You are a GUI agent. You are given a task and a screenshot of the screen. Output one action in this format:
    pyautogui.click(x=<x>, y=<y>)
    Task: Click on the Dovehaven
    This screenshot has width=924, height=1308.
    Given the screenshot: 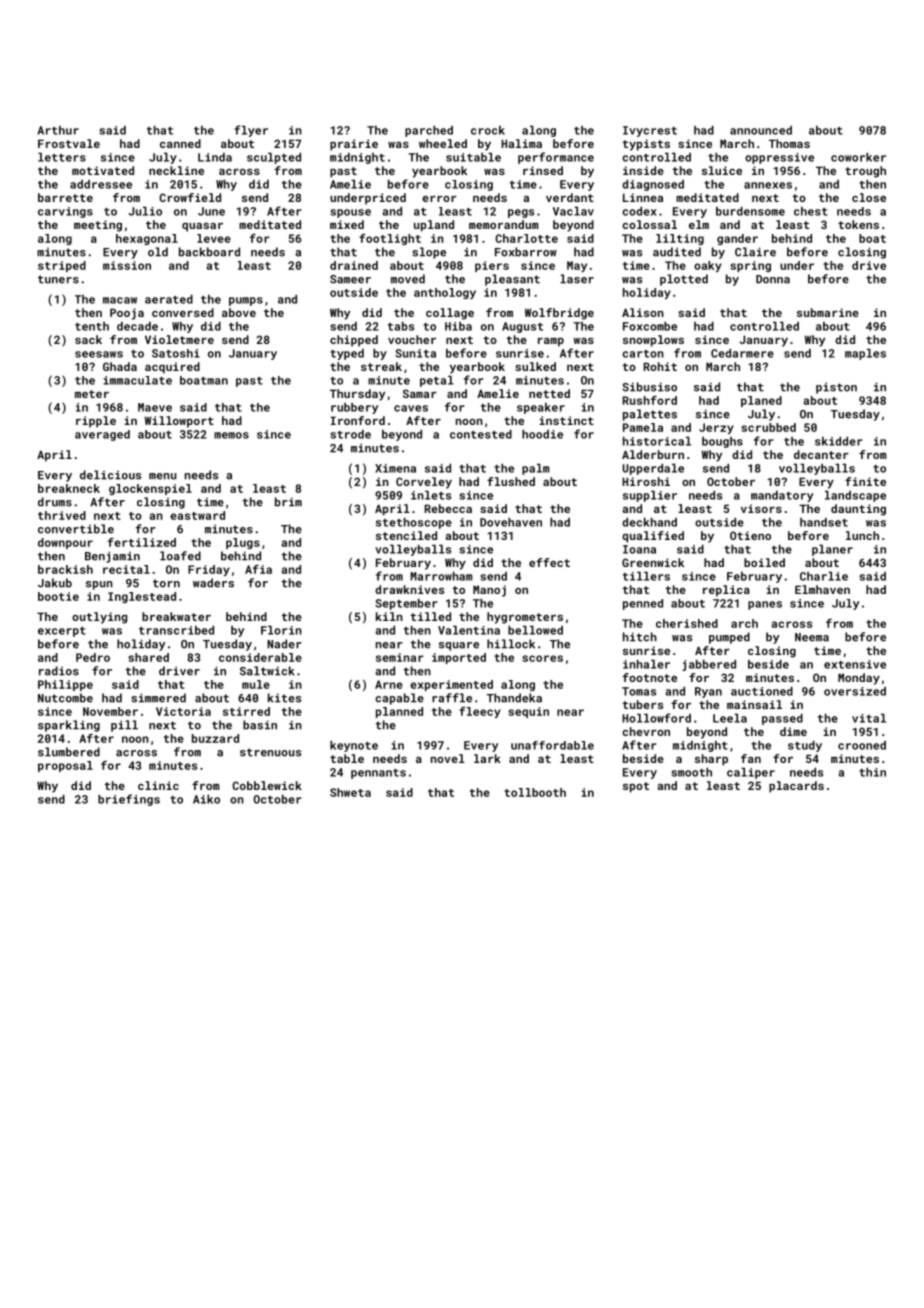 What is the action you would take?
    pyautogui.click(x=511, y=522)
